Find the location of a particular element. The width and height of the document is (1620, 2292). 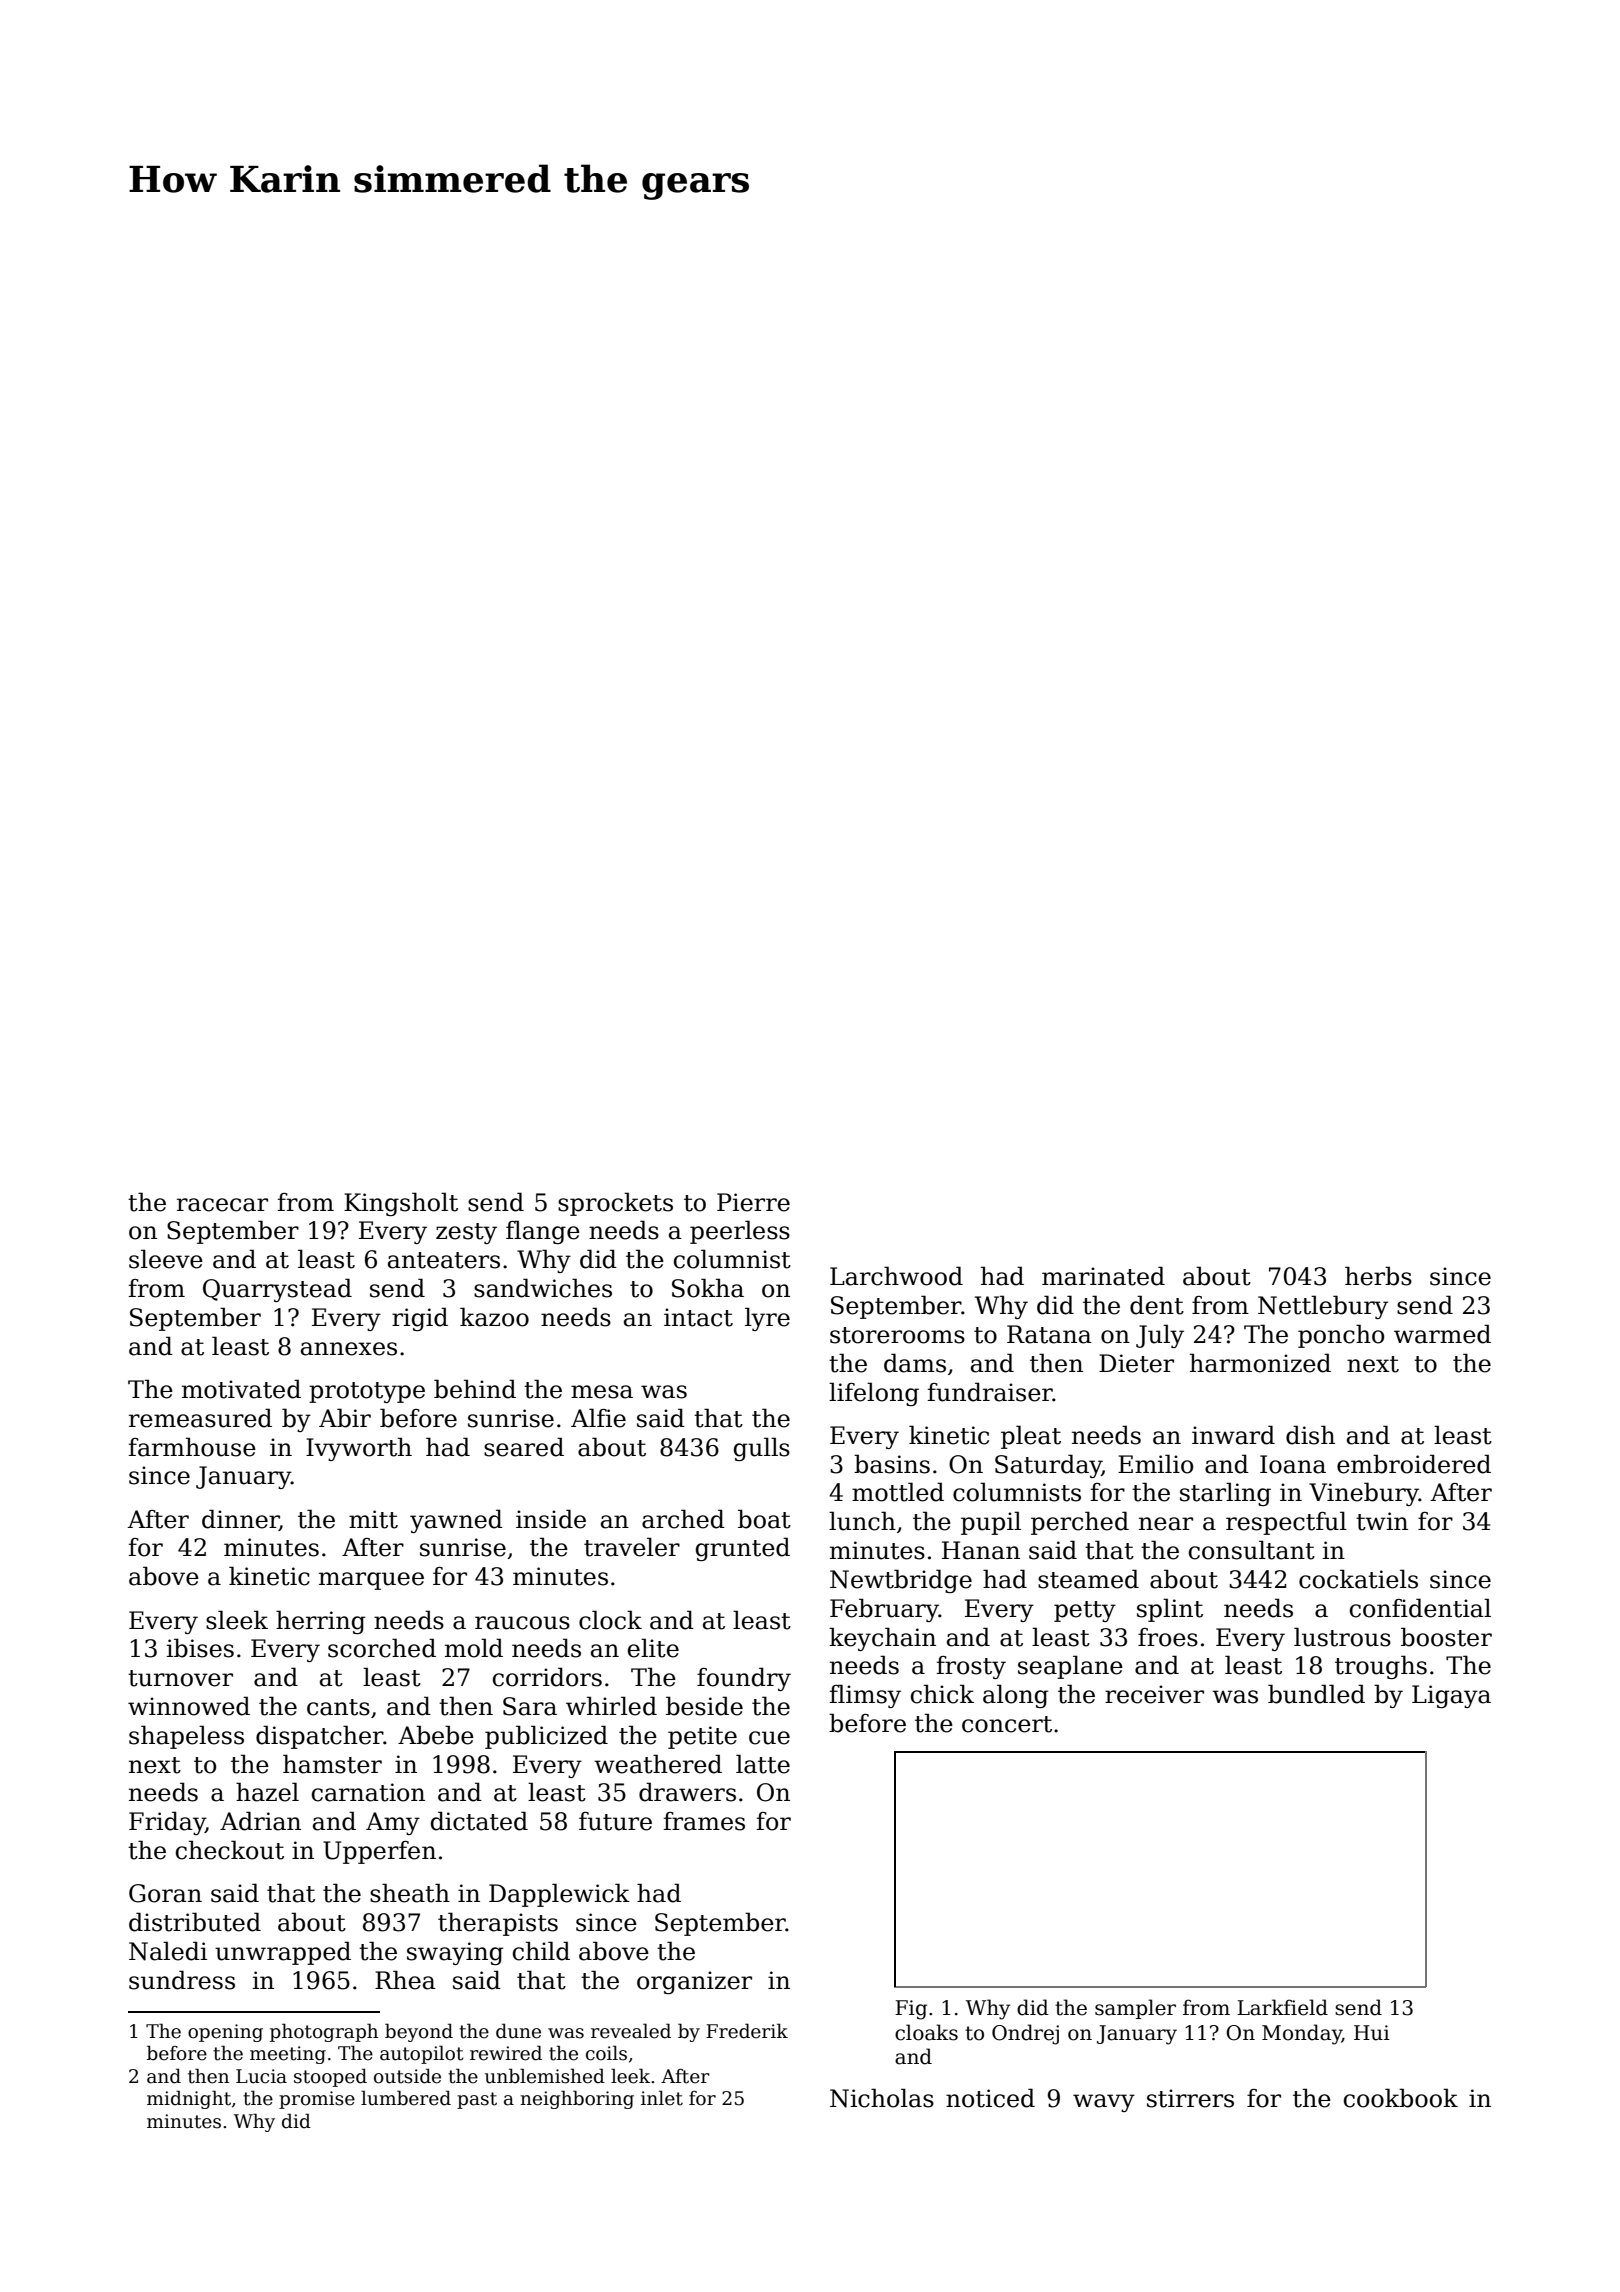

rigid is located at coordinates (420, 1319).
